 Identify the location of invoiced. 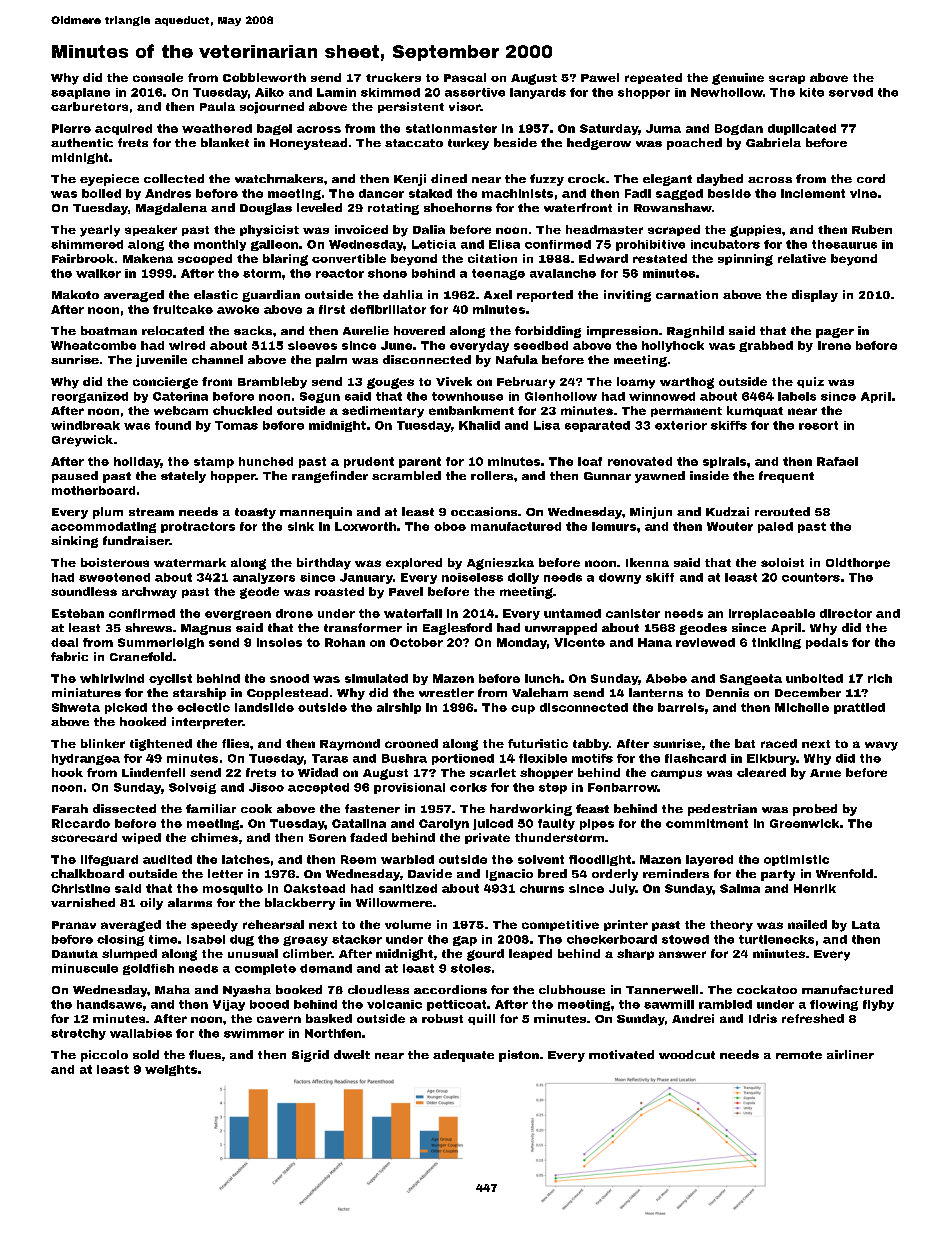
(361, 229).
